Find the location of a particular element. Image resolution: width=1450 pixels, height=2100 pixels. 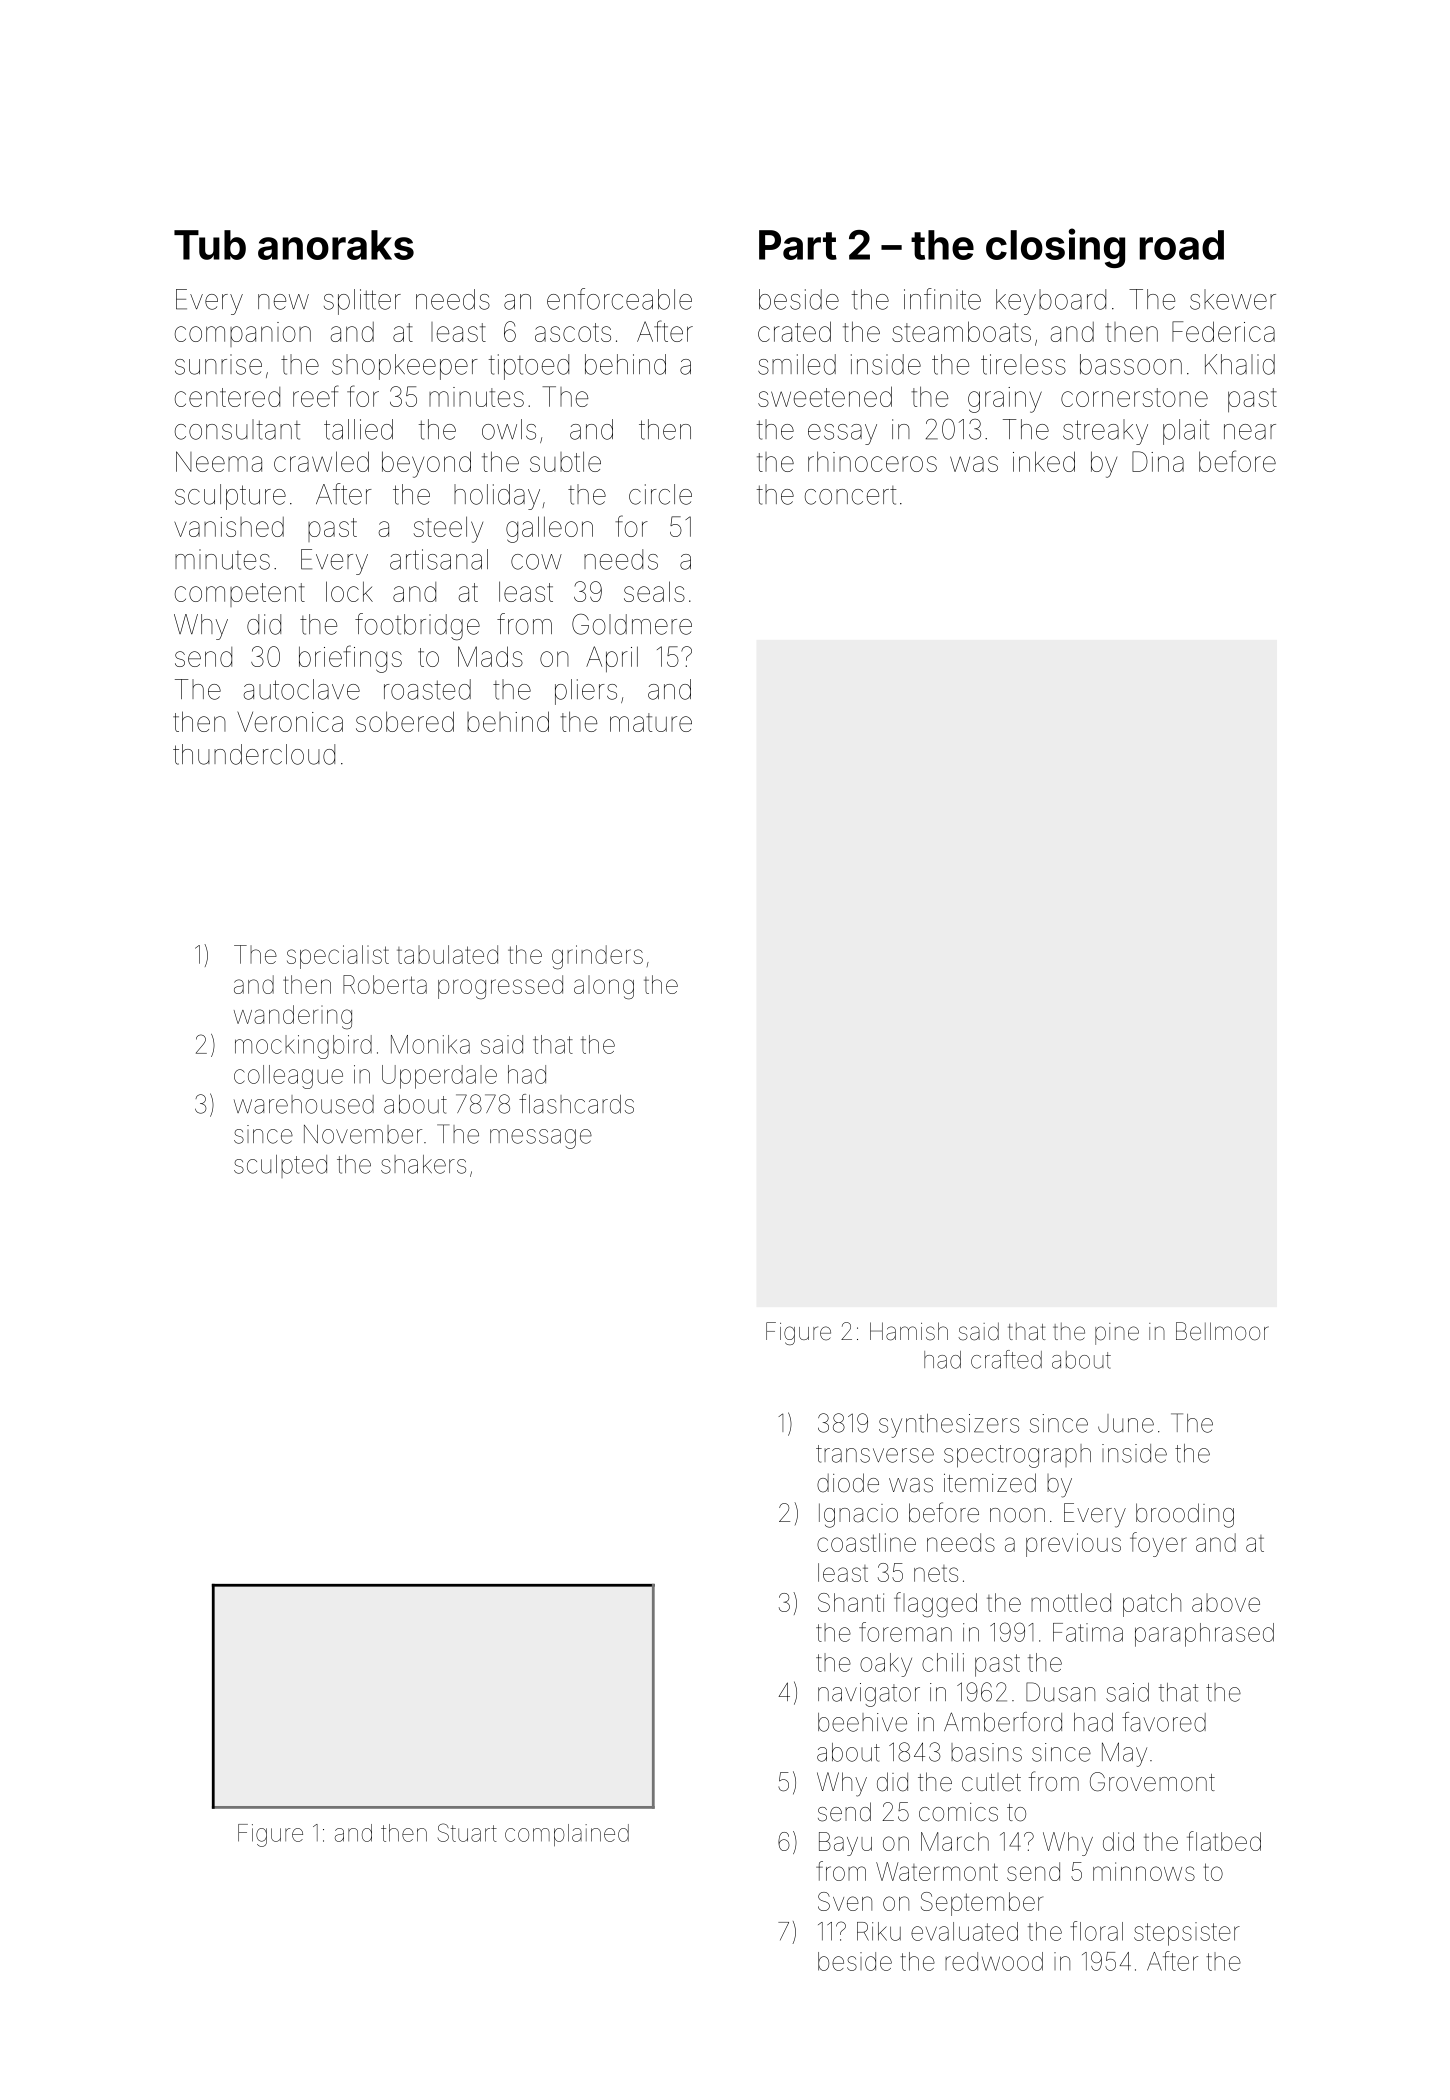

thundercloud is located at coordinates (254, 754).
